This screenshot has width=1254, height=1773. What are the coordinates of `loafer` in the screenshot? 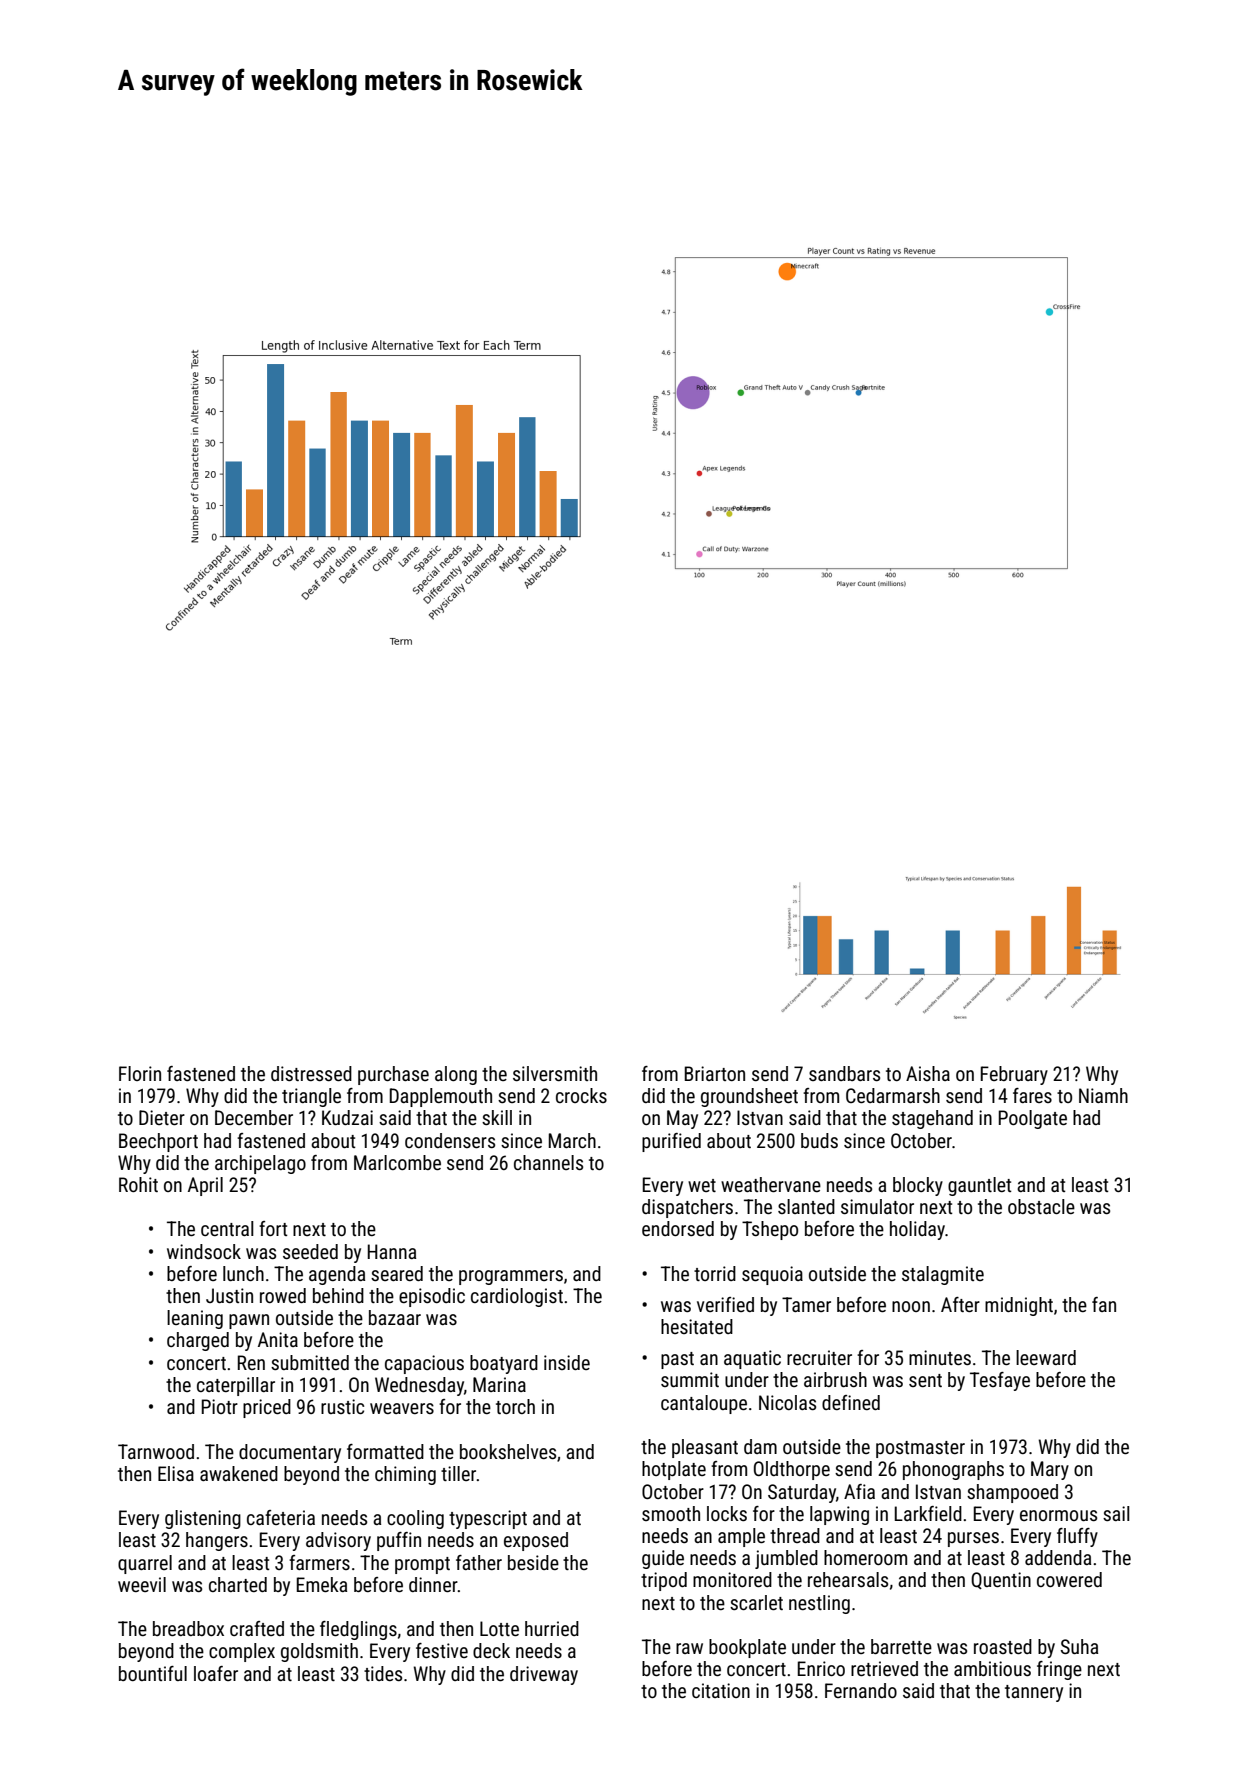 It's located at (216, 1673).
